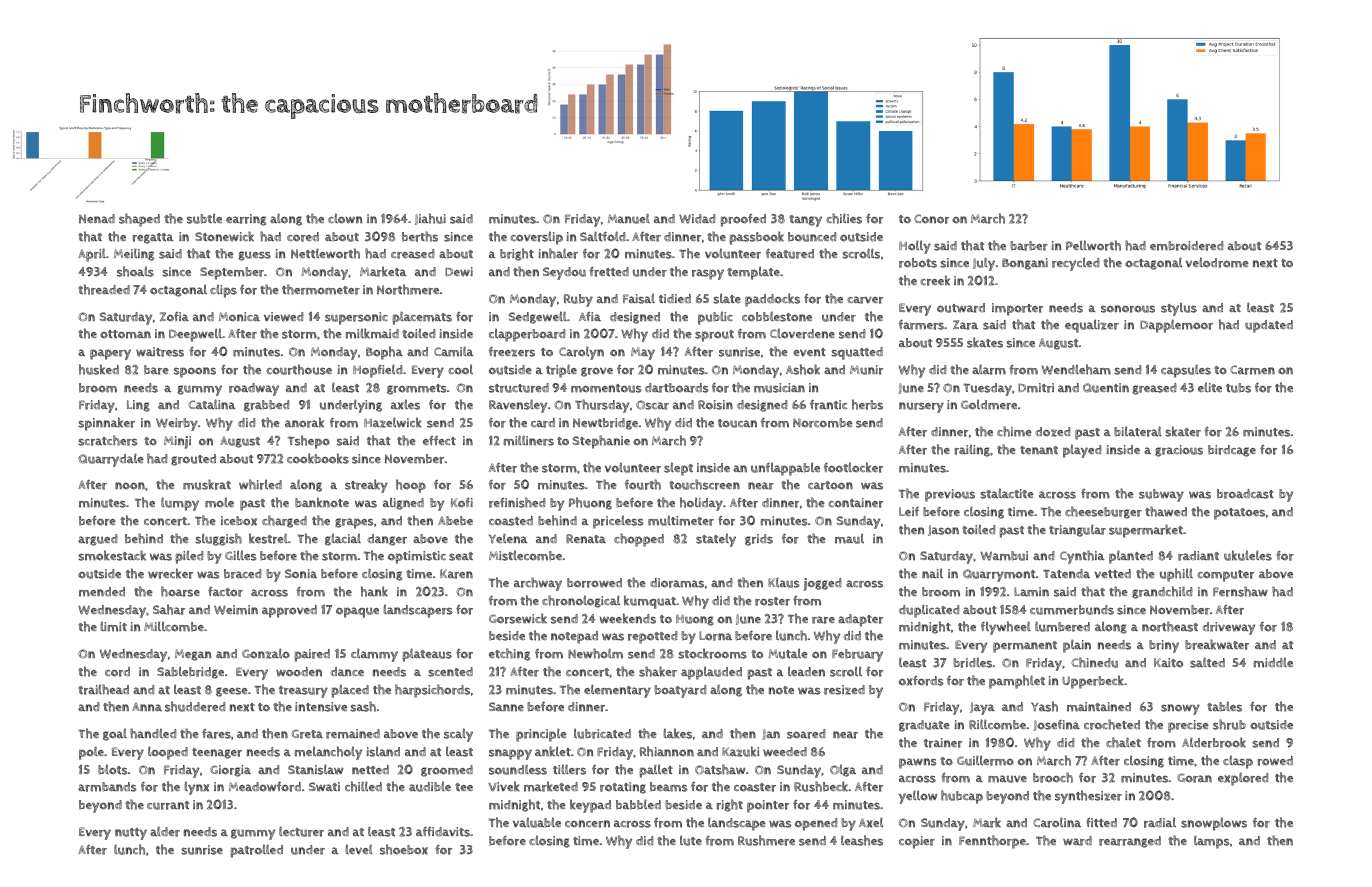 This image has width=1372, height=887. I want to click on Widad, so click(697, 219).
